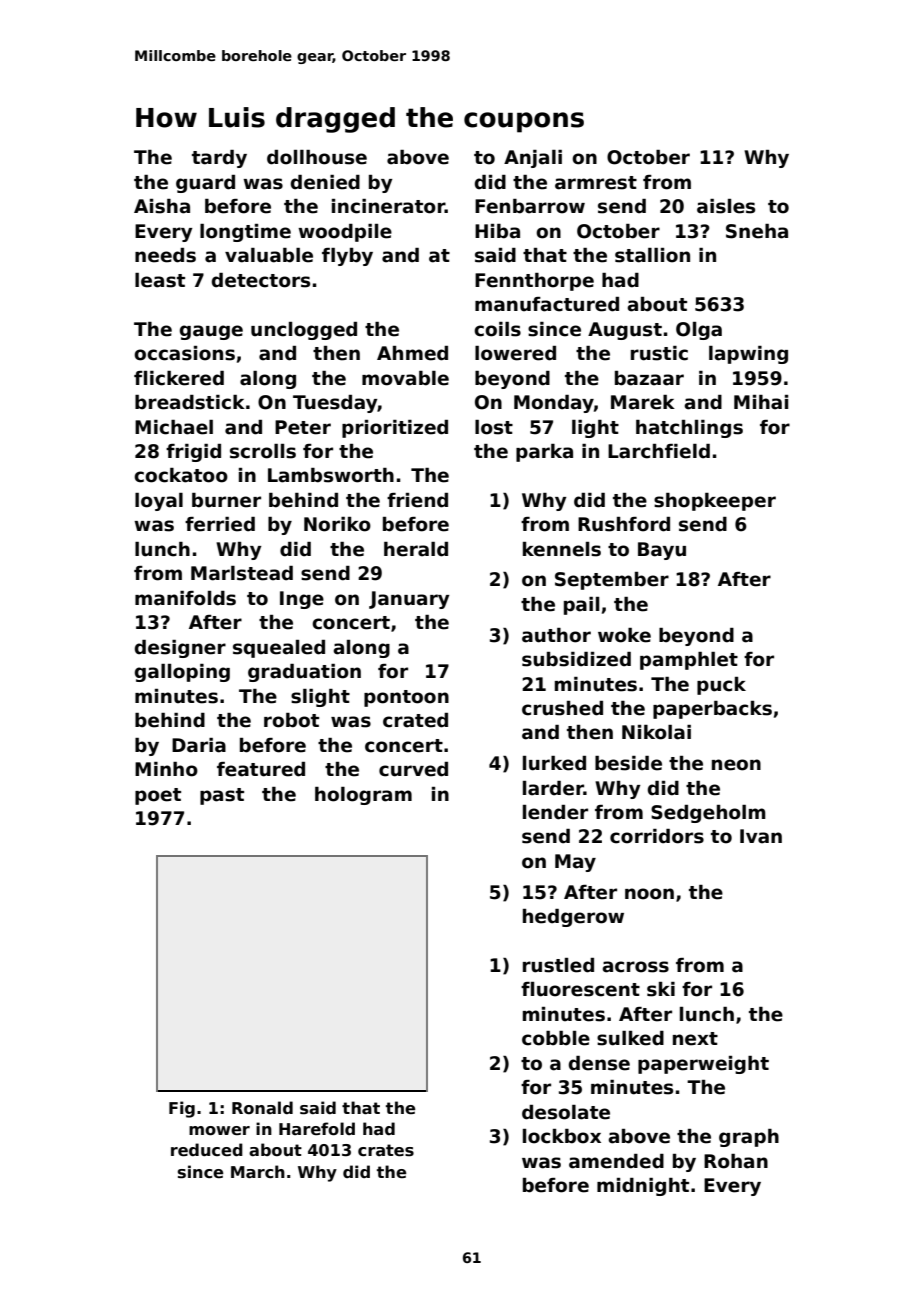 The height and width of the screenshot is (1314, 924). I want to click on flyby, so click(347, 257).
